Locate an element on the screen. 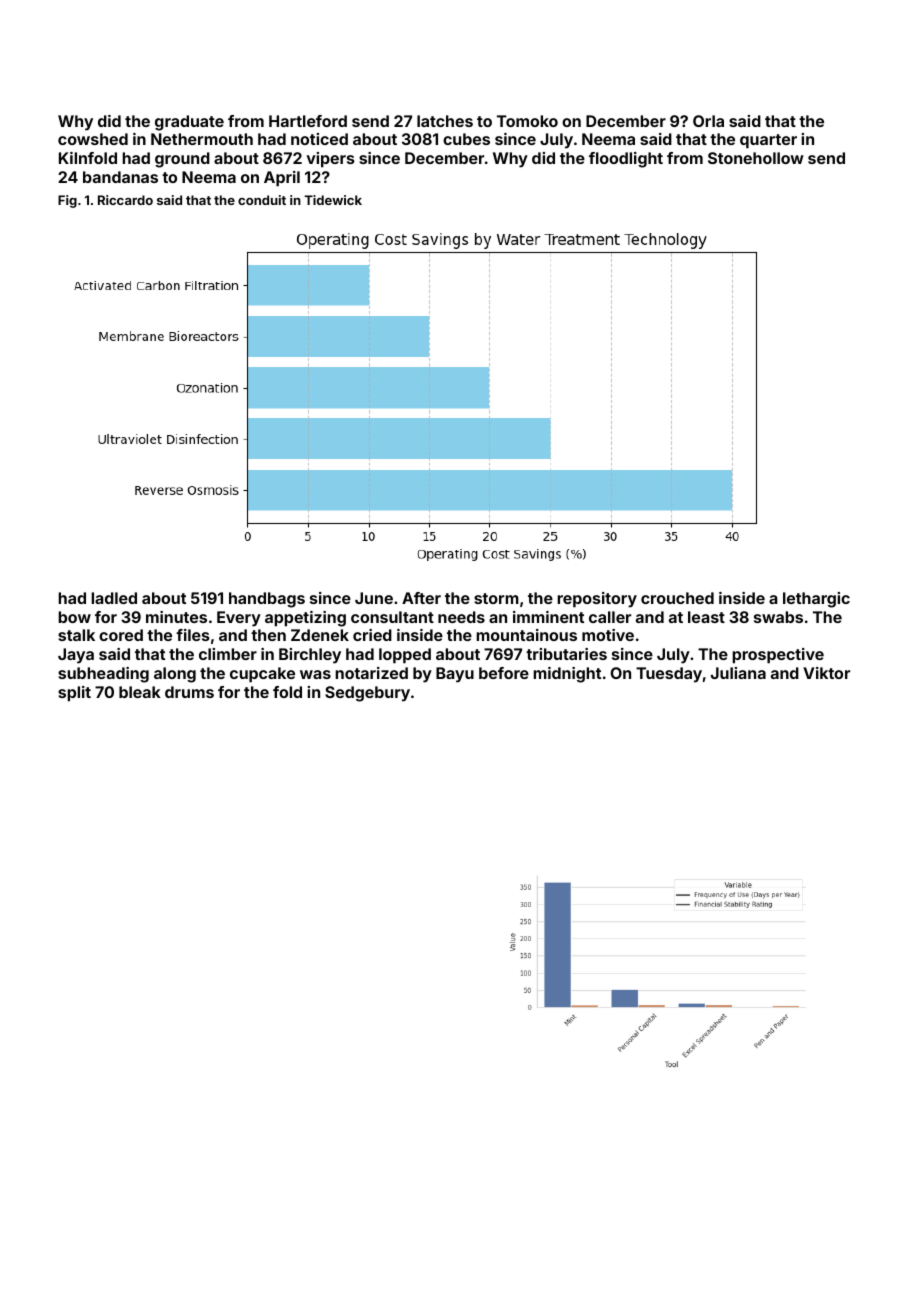  Tidewick is located at coordinates (333, 200).
